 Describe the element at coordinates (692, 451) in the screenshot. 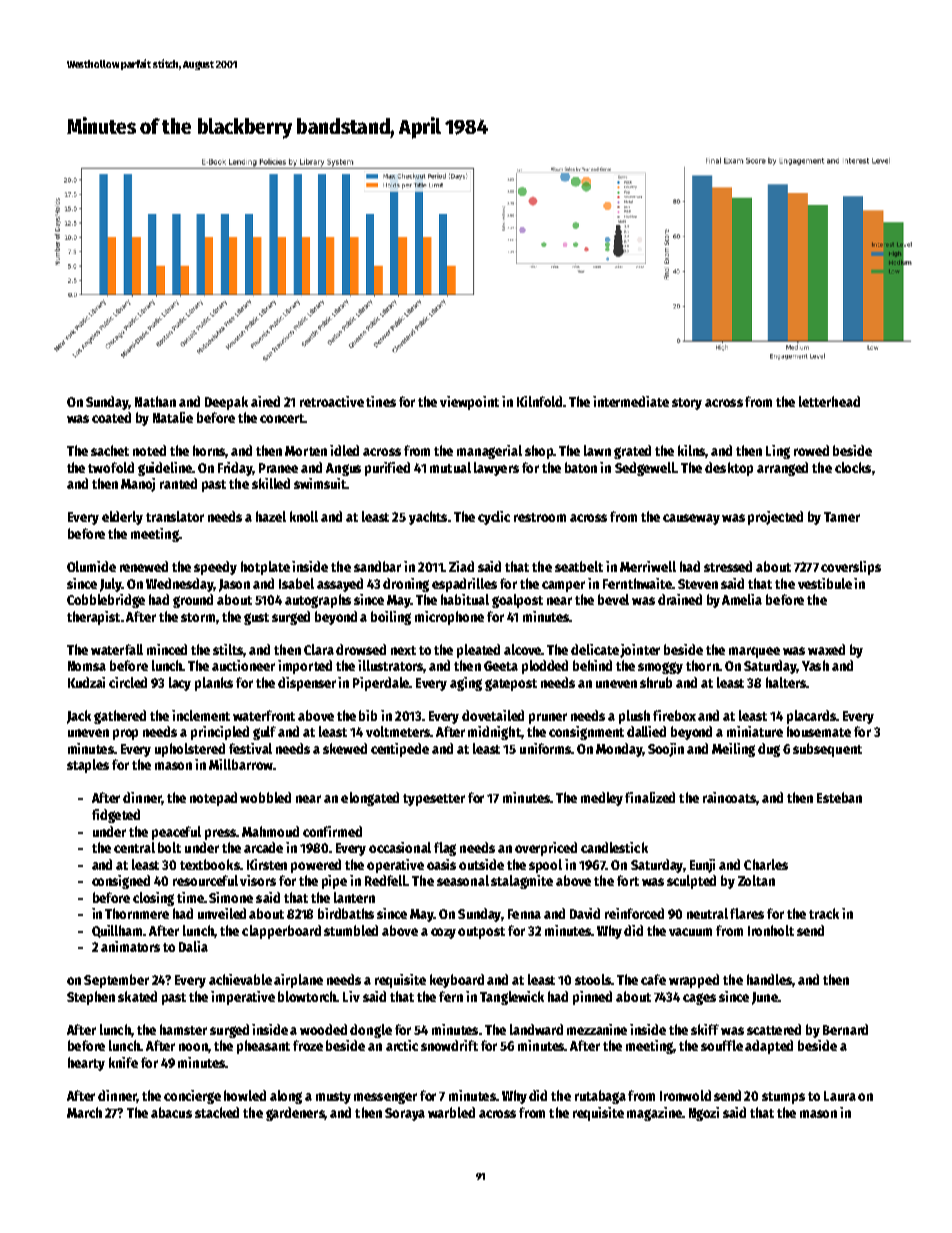

I see `kilns` at that location.
